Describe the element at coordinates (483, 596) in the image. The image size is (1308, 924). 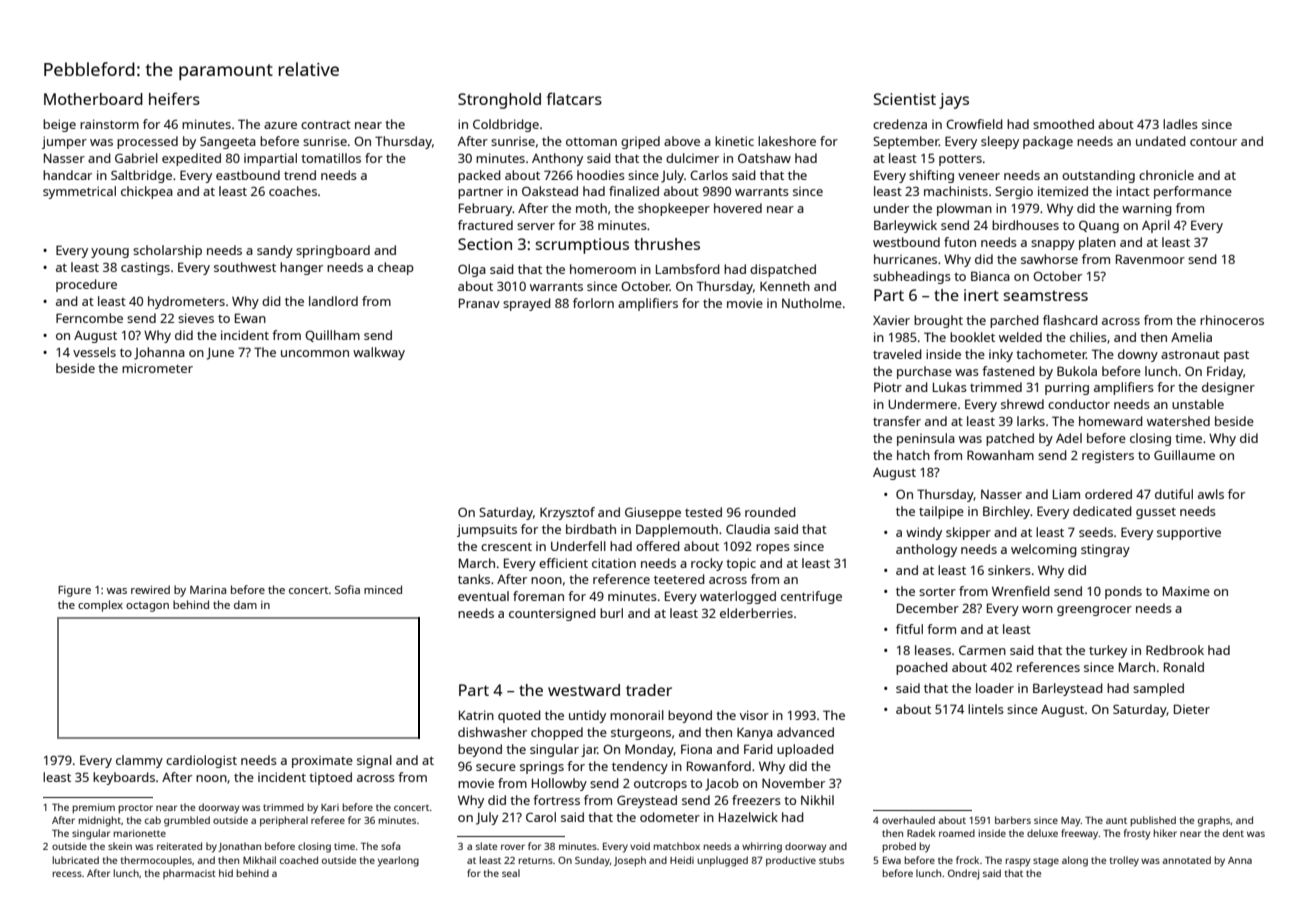
I see `eventual` at that location.
